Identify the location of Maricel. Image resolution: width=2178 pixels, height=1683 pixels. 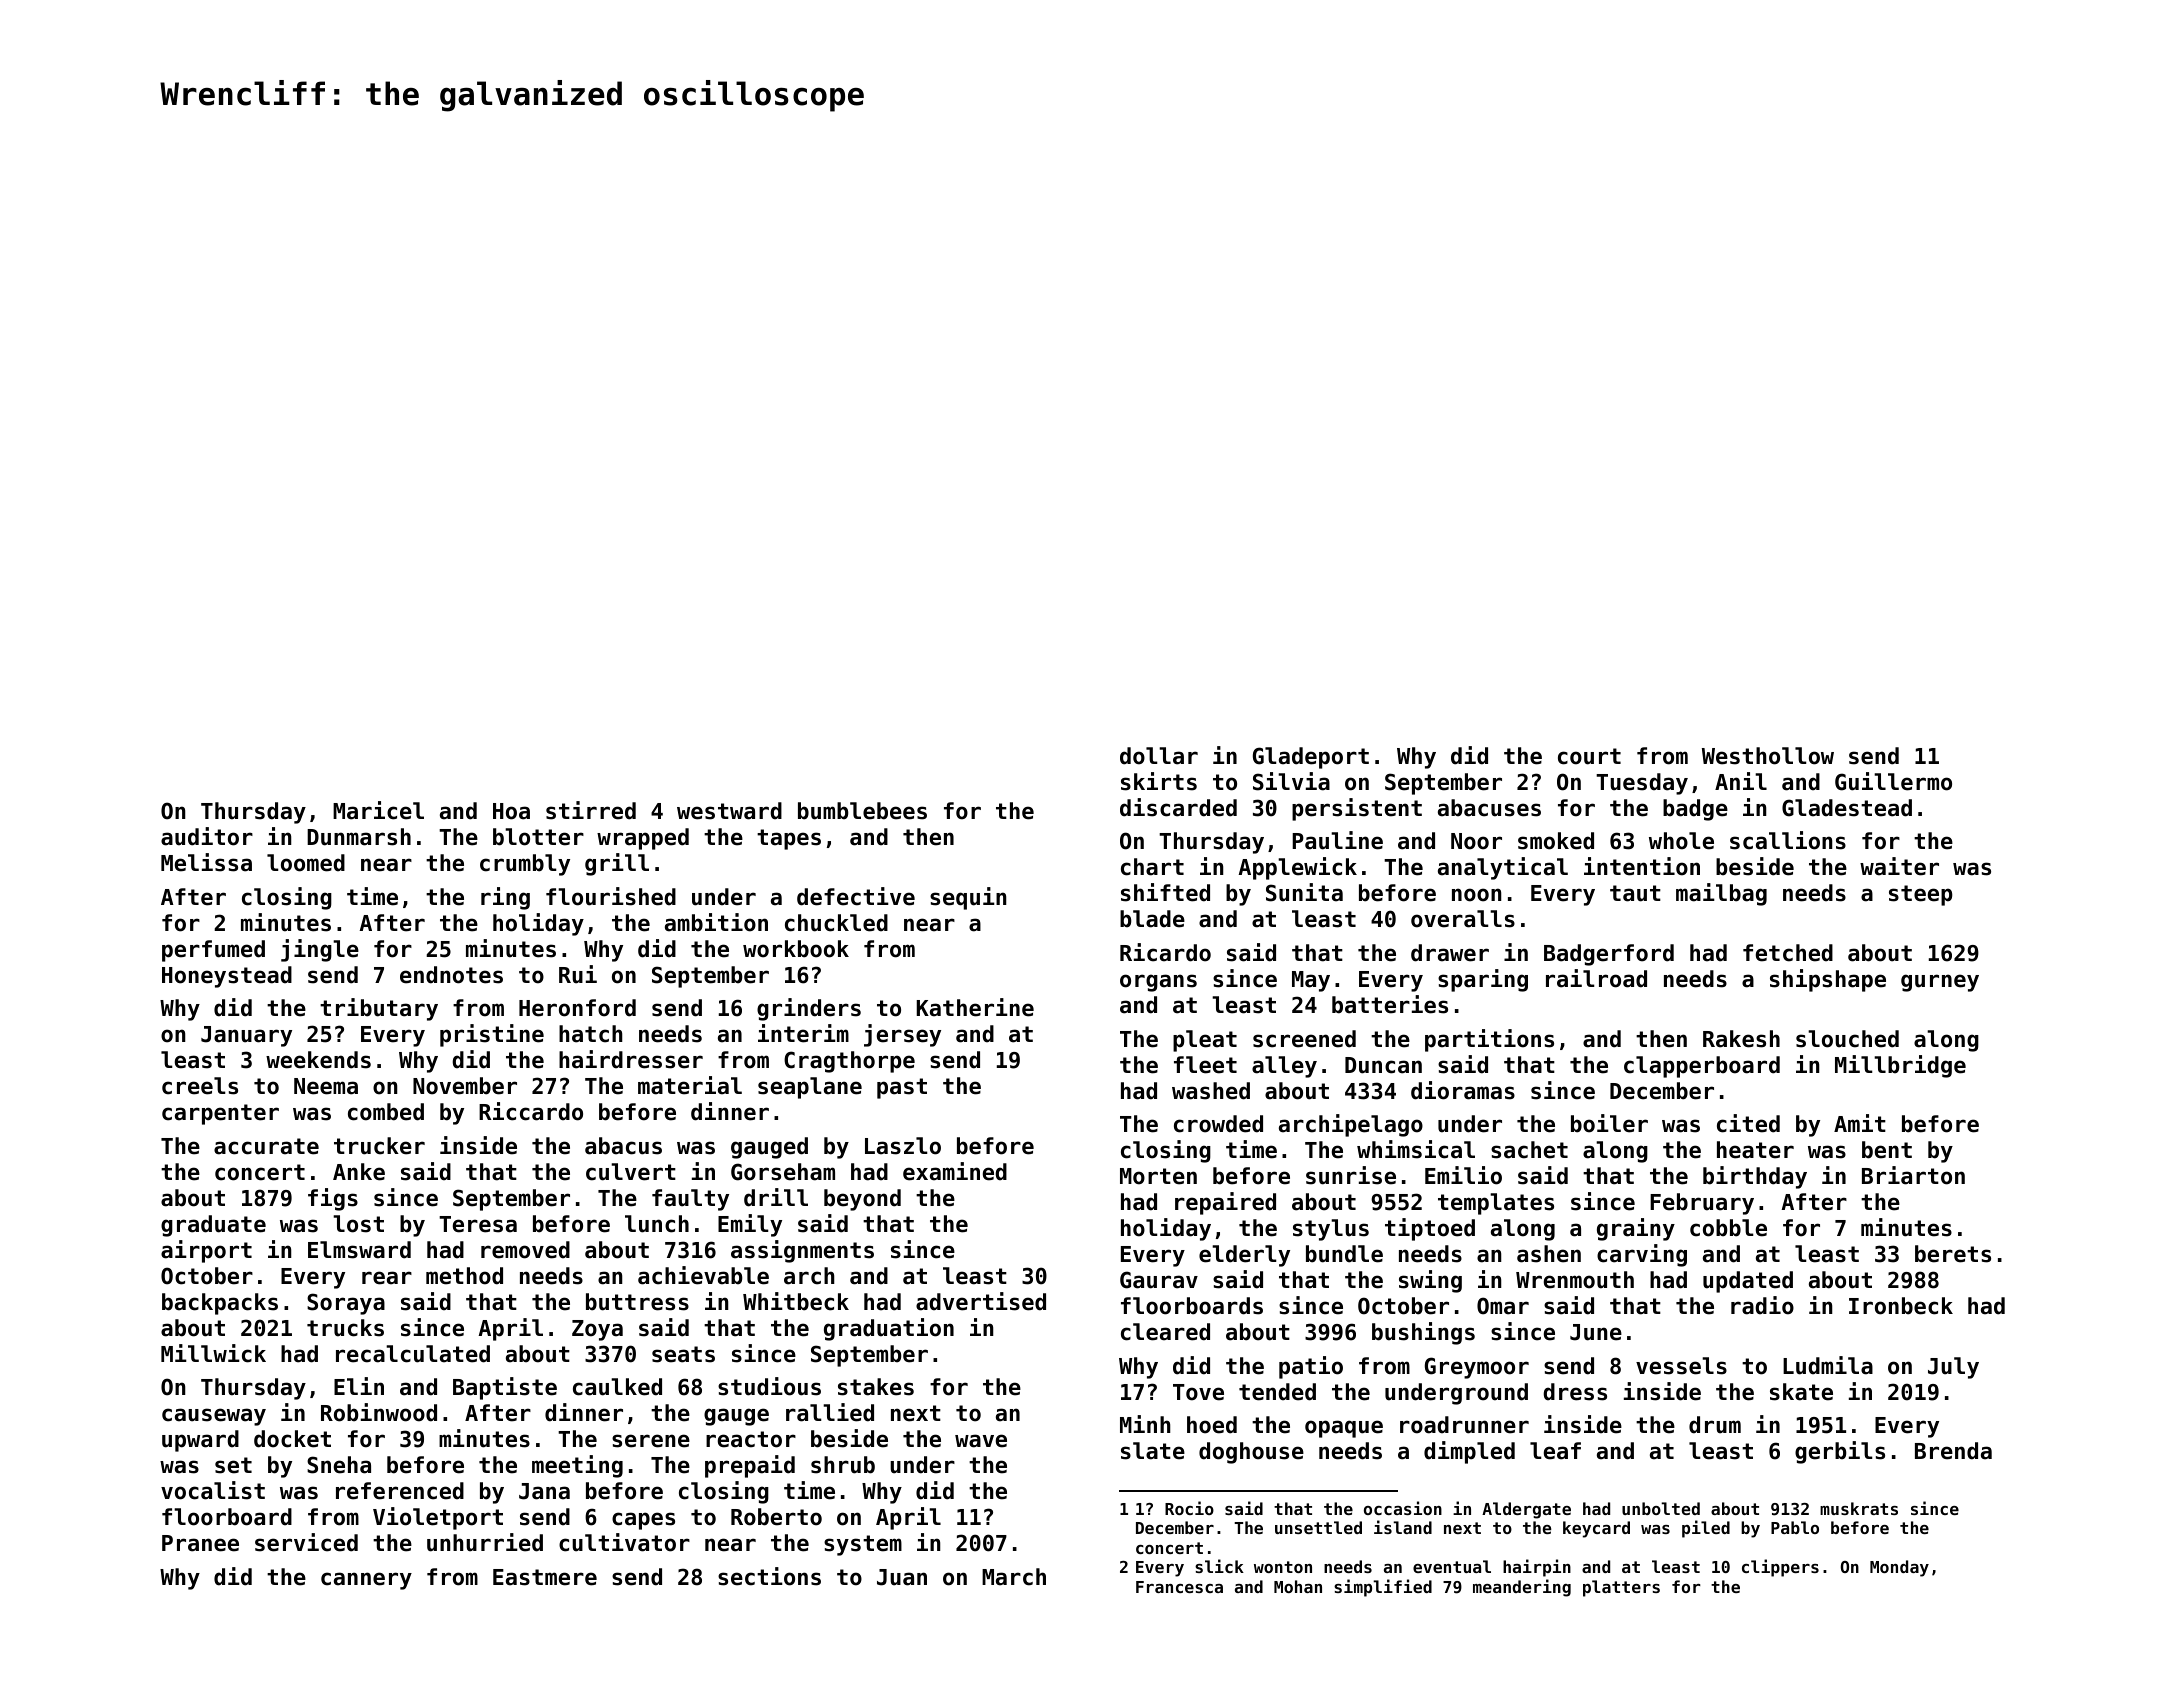
(378, 810).
